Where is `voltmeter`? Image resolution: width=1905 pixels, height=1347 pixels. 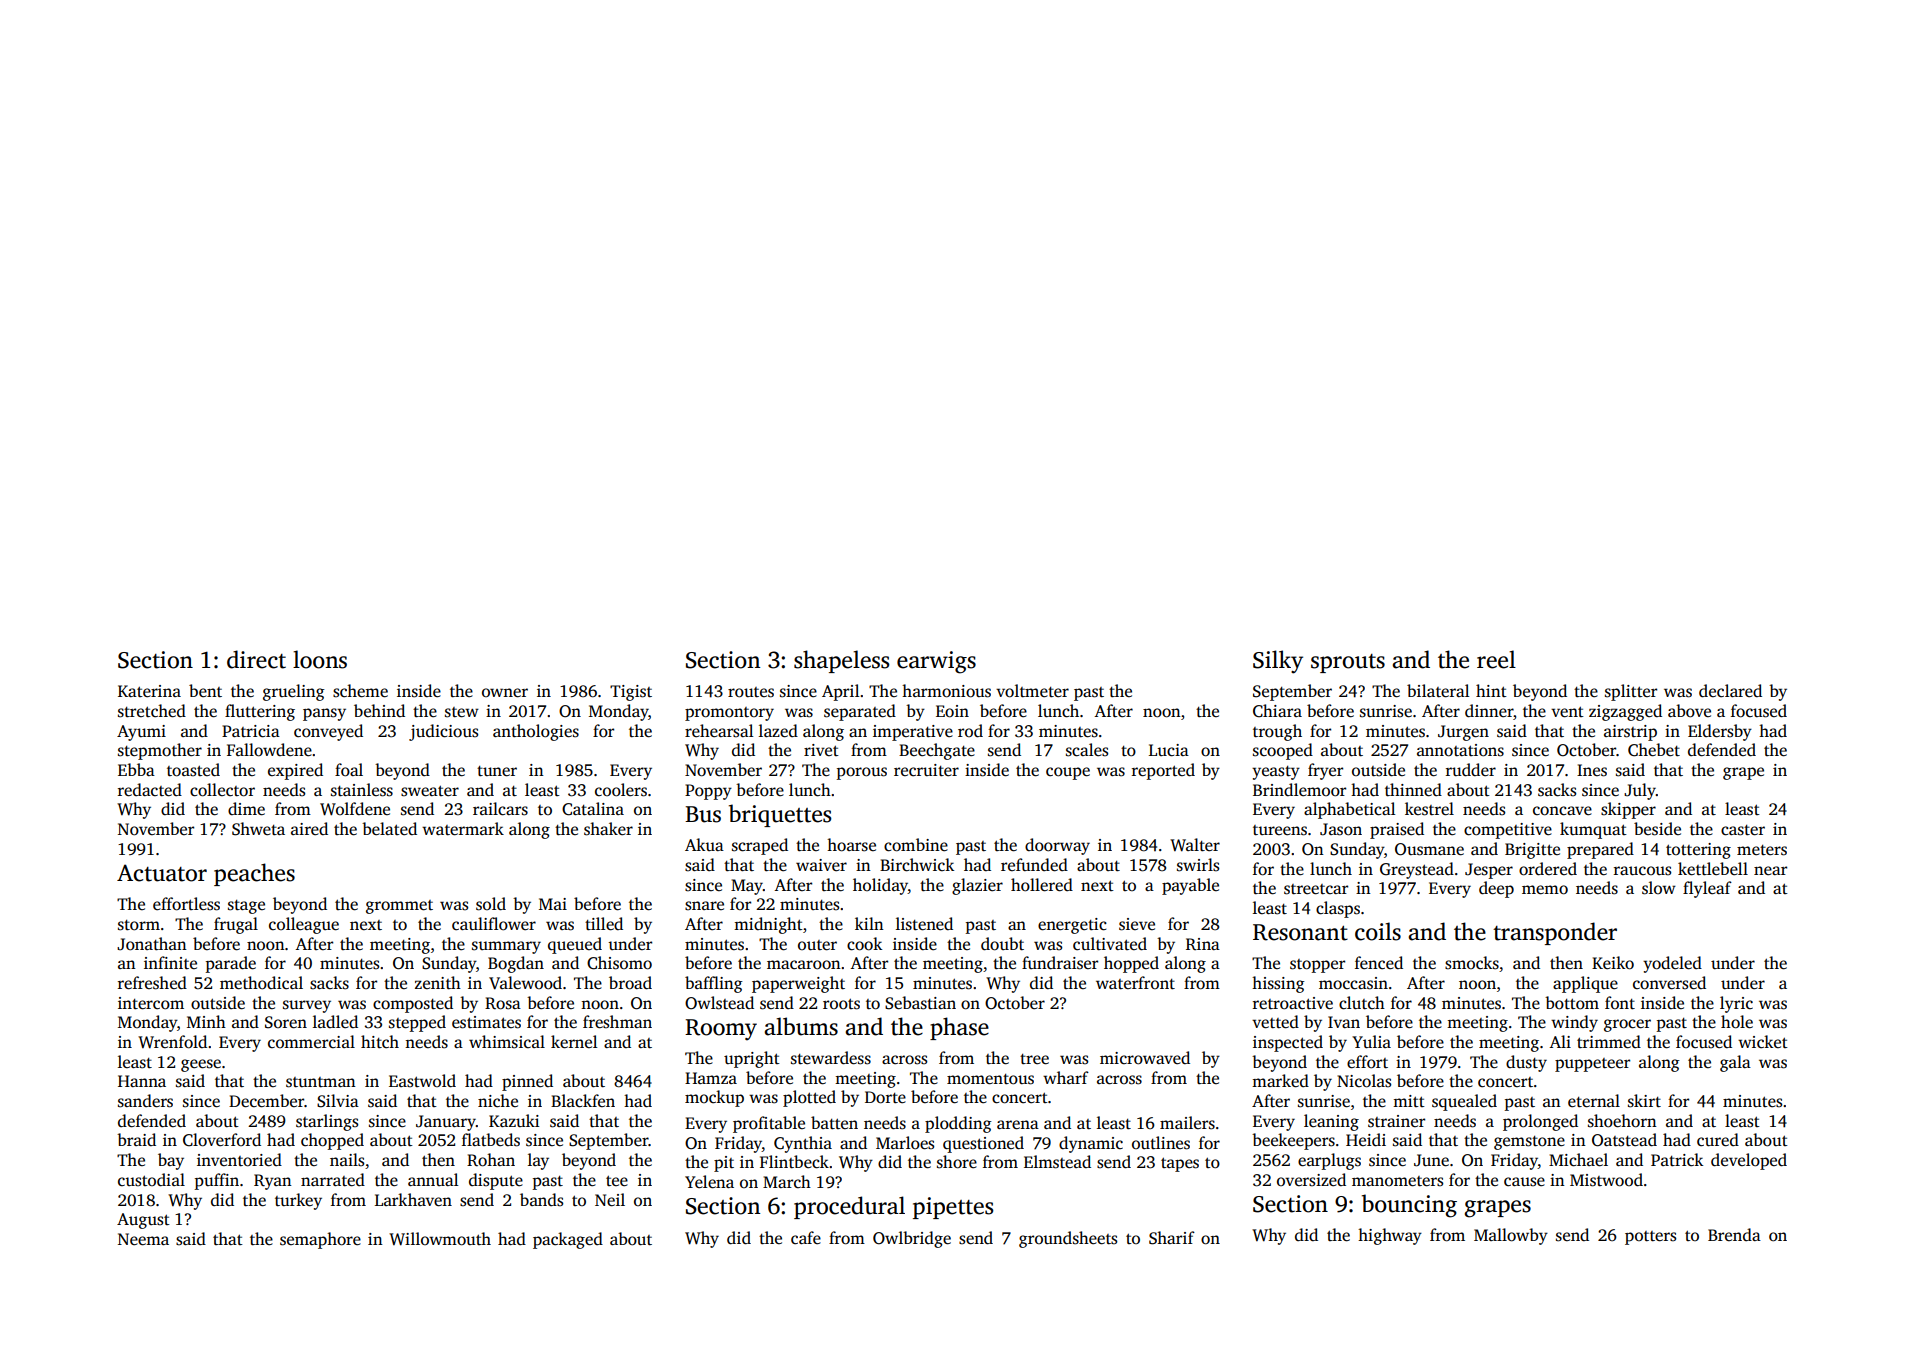
voltmeter is located at coordinates (1032, 691).
